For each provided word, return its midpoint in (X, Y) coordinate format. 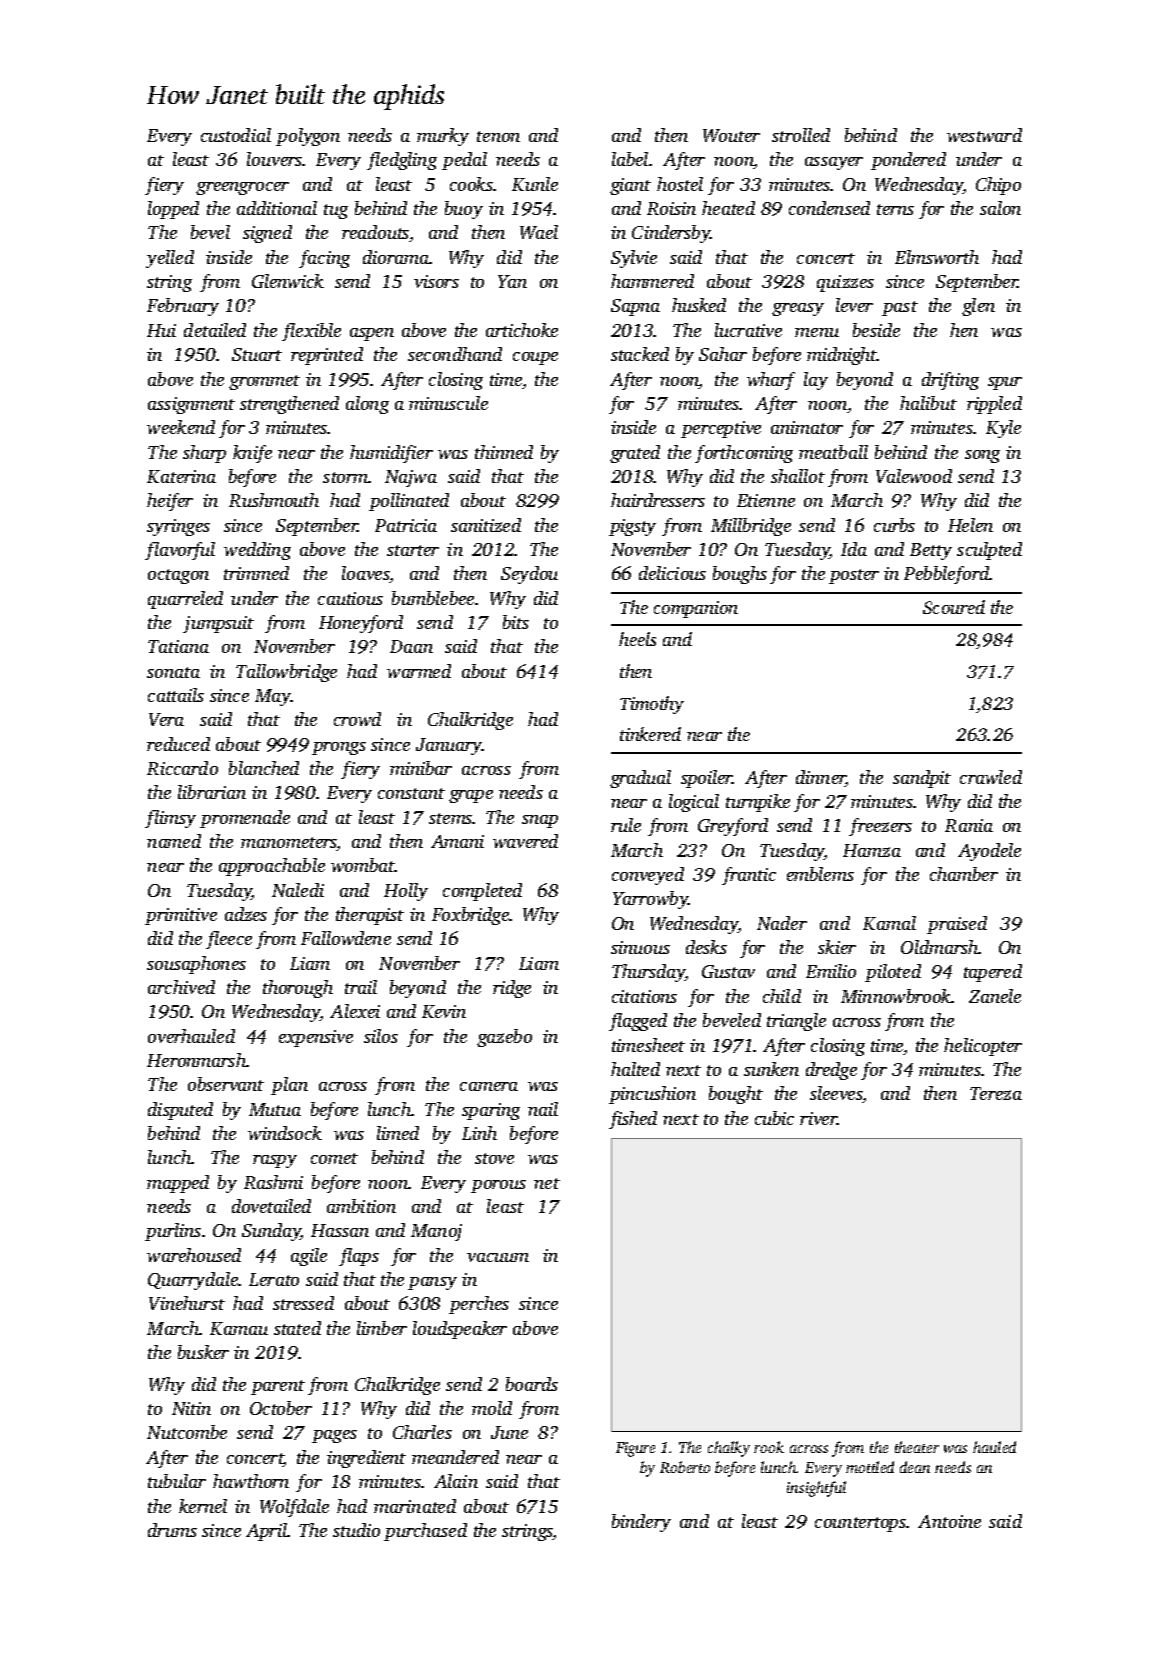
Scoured (954, 607)
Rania (969, 825)
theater (917, 1447)
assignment (191, 405)
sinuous (640, 947)
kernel (203, 1506)
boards (532, 1384)
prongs (339, 748)
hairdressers (658, 500)
